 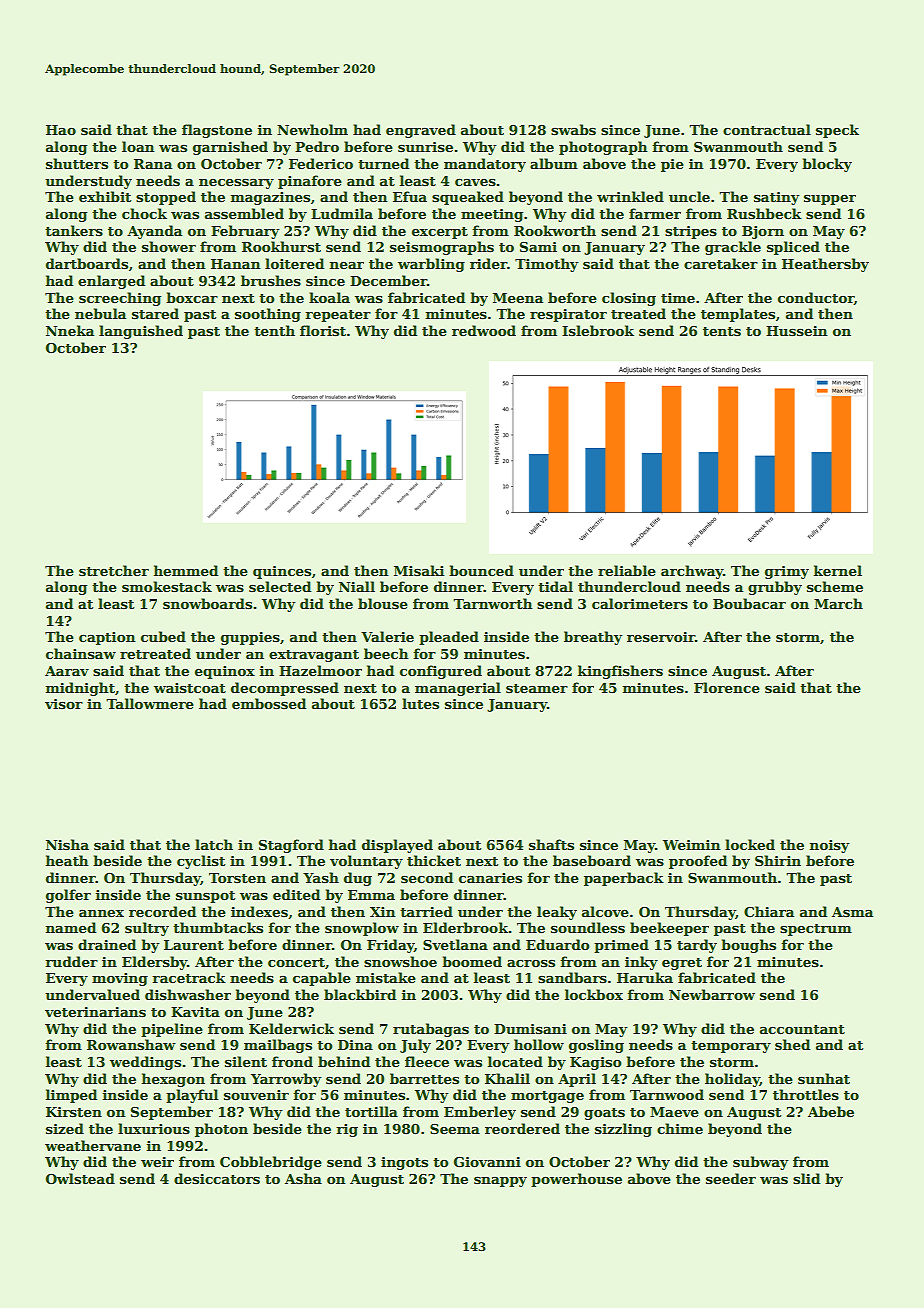 I want to click on visor, so click(x=64, y=704).
